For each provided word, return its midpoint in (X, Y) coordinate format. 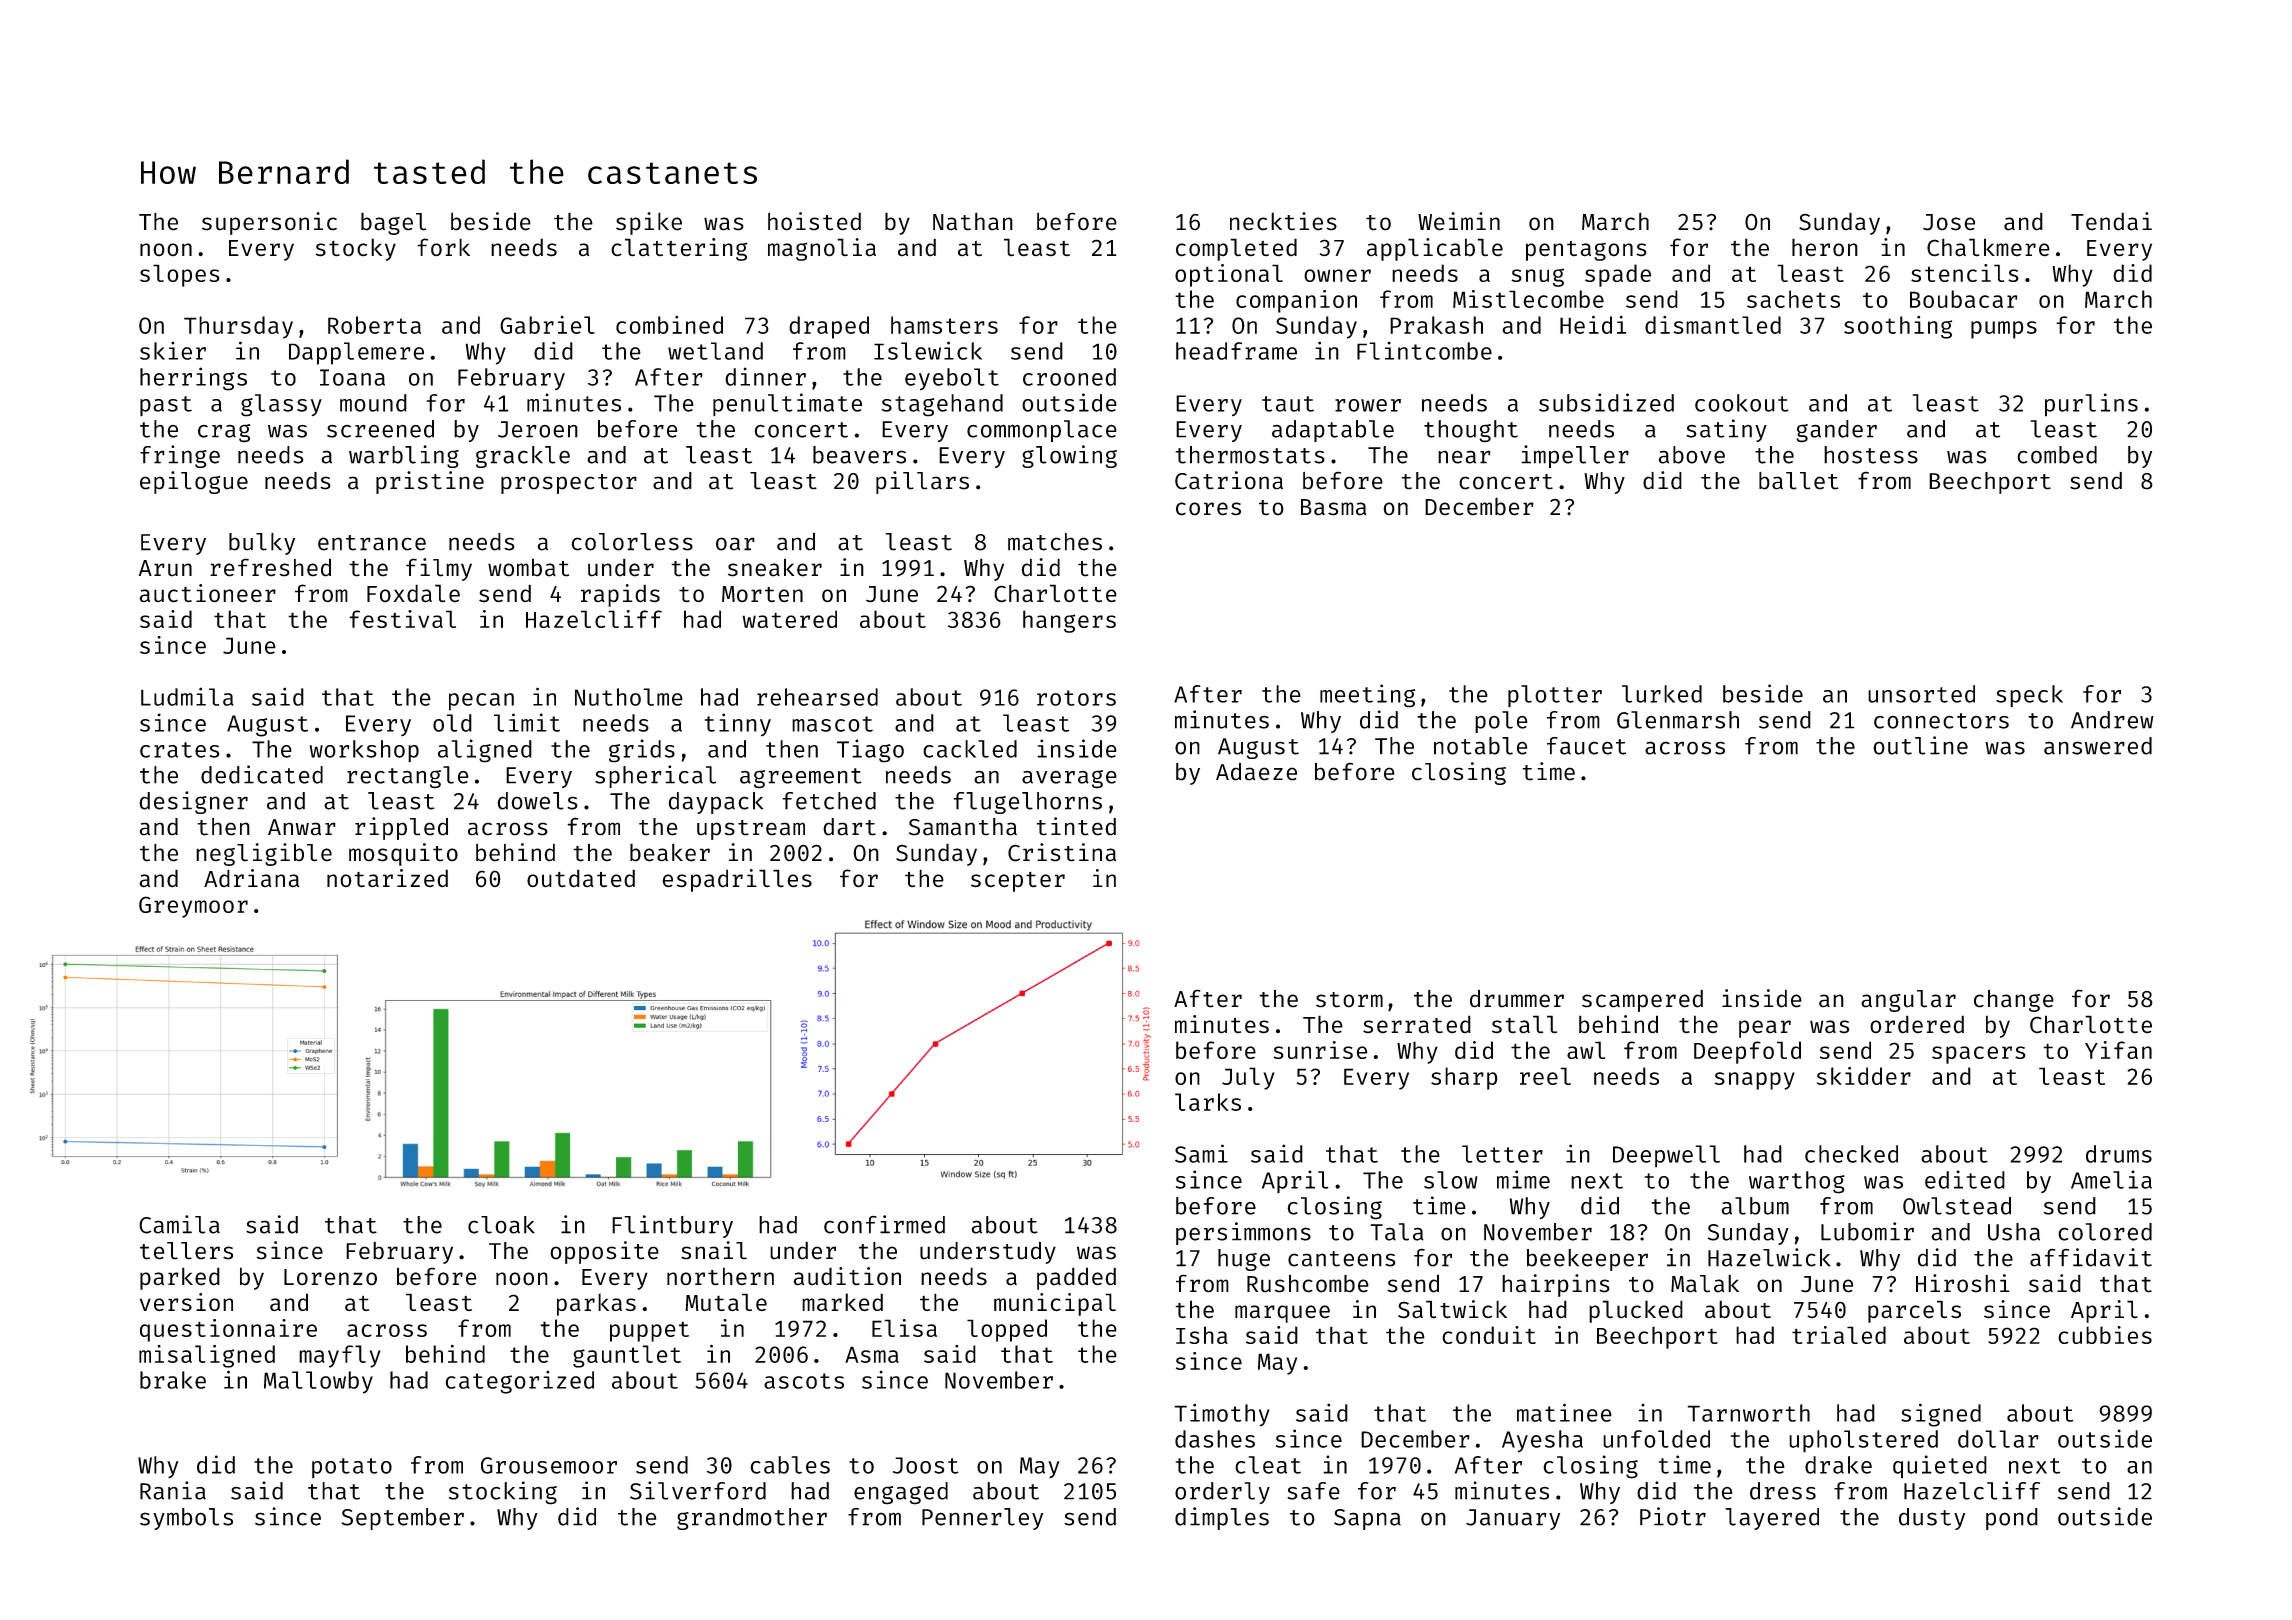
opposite (604, 1252)
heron (1825, 247)
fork (443, 247)
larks (1208, 1102)
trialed (1839, 1335)
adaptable (1333, 431)
